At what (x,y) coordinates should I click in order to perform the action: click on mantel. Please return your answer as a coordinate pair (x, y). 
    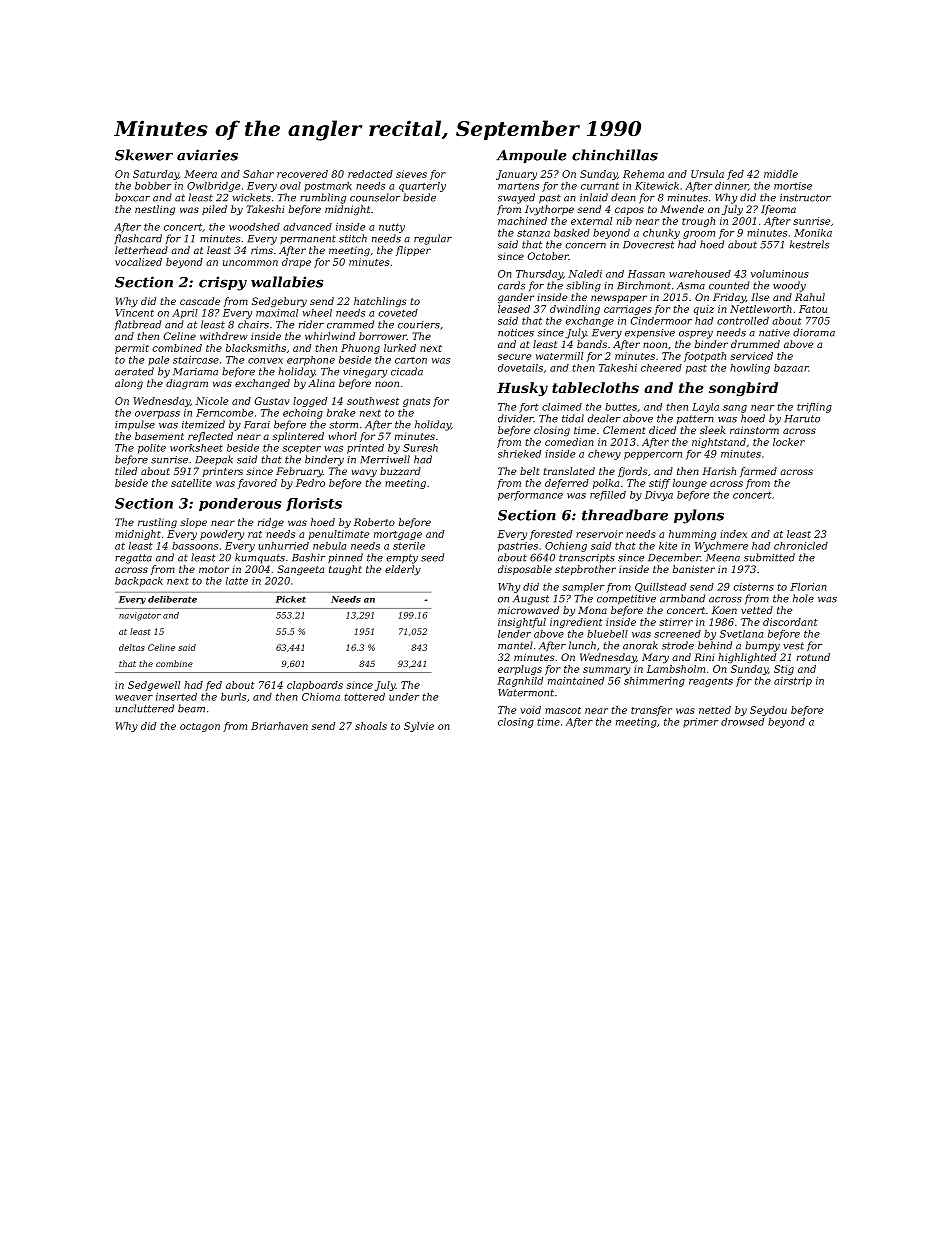
    Looking at the image, I should click on (515, 645).
